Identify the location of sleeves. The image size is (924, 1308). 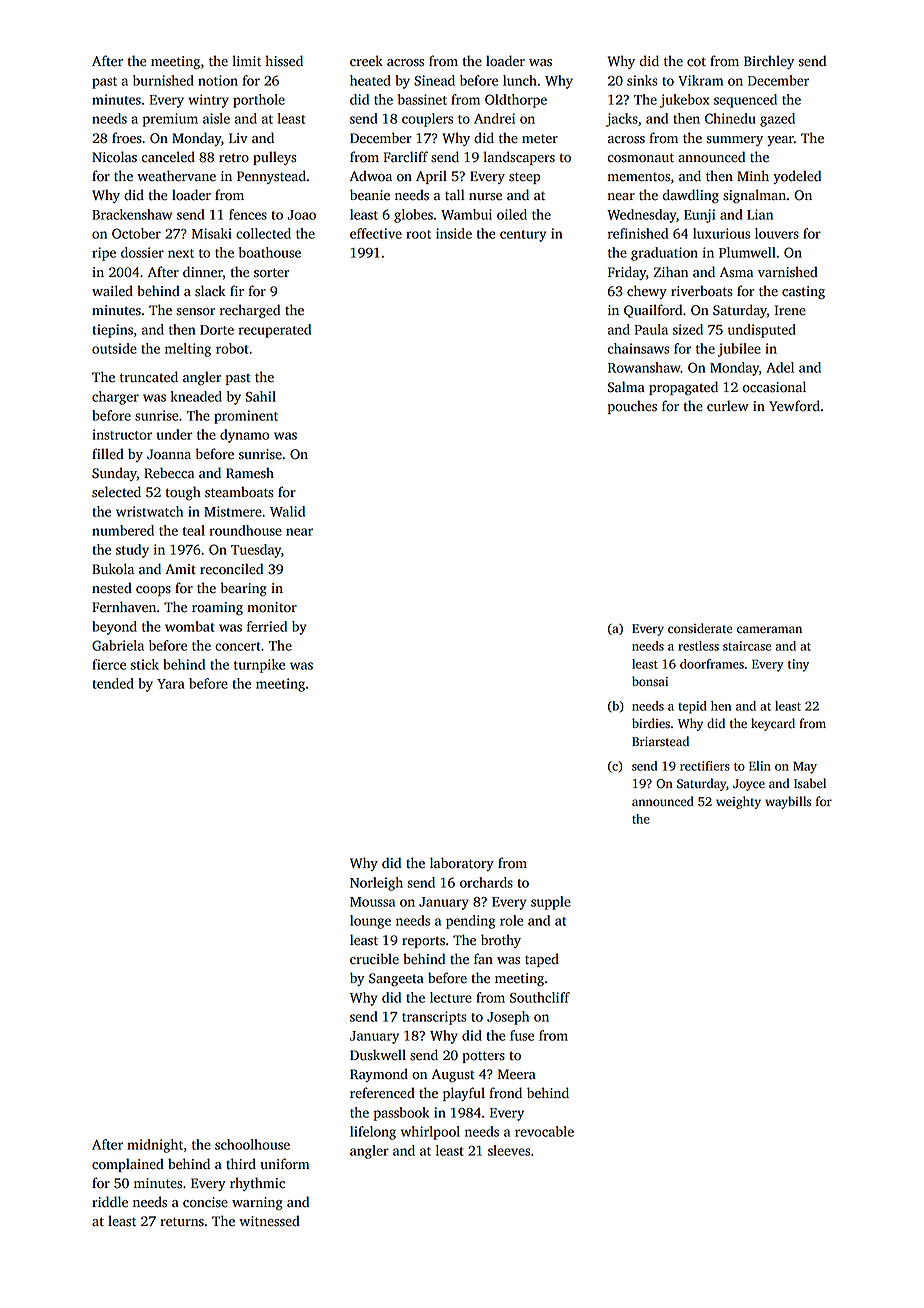
(509, 1150).
